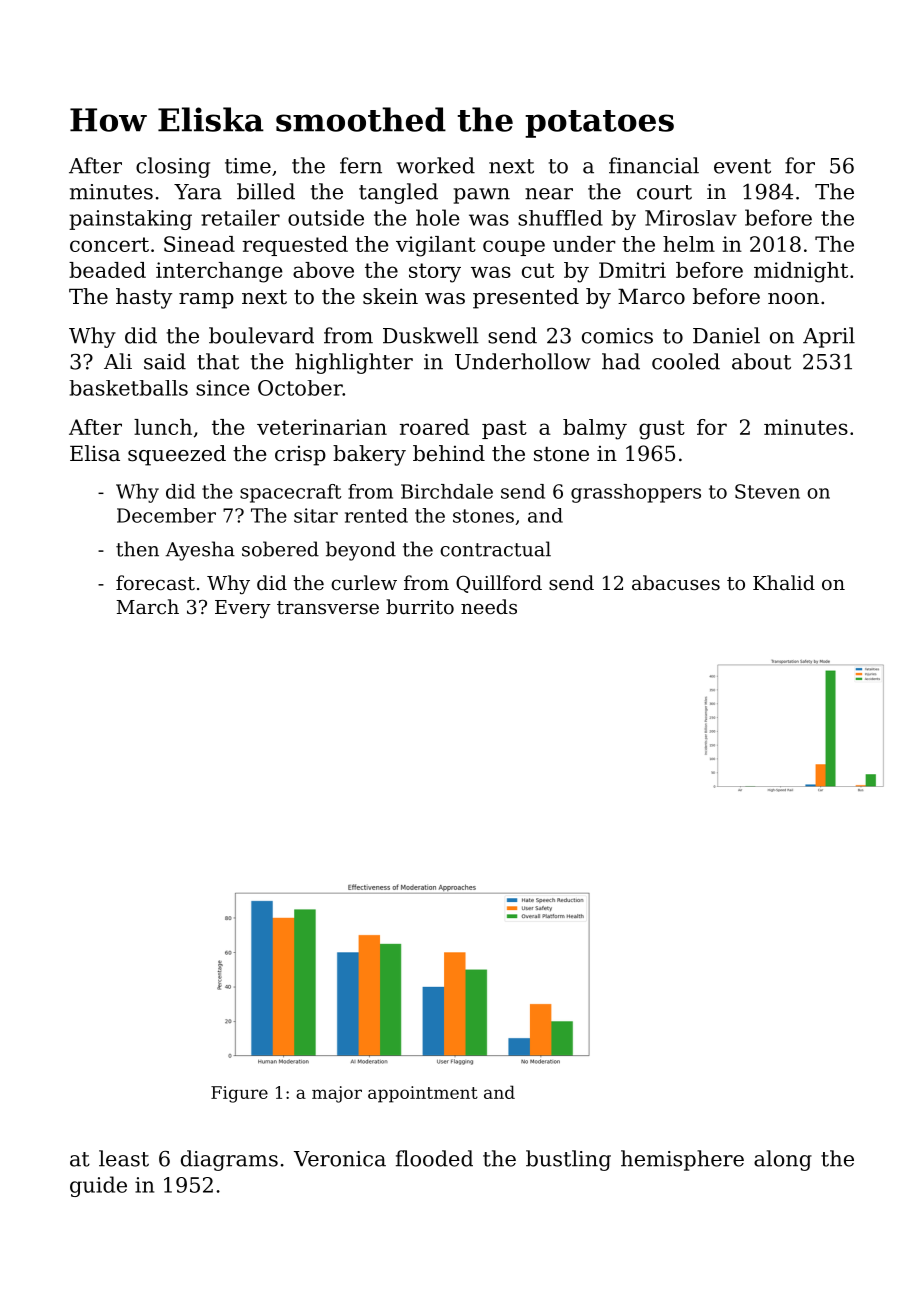 This screenshot has height=1311, width=924. I want to click on abacuses, so click(676, 582).
